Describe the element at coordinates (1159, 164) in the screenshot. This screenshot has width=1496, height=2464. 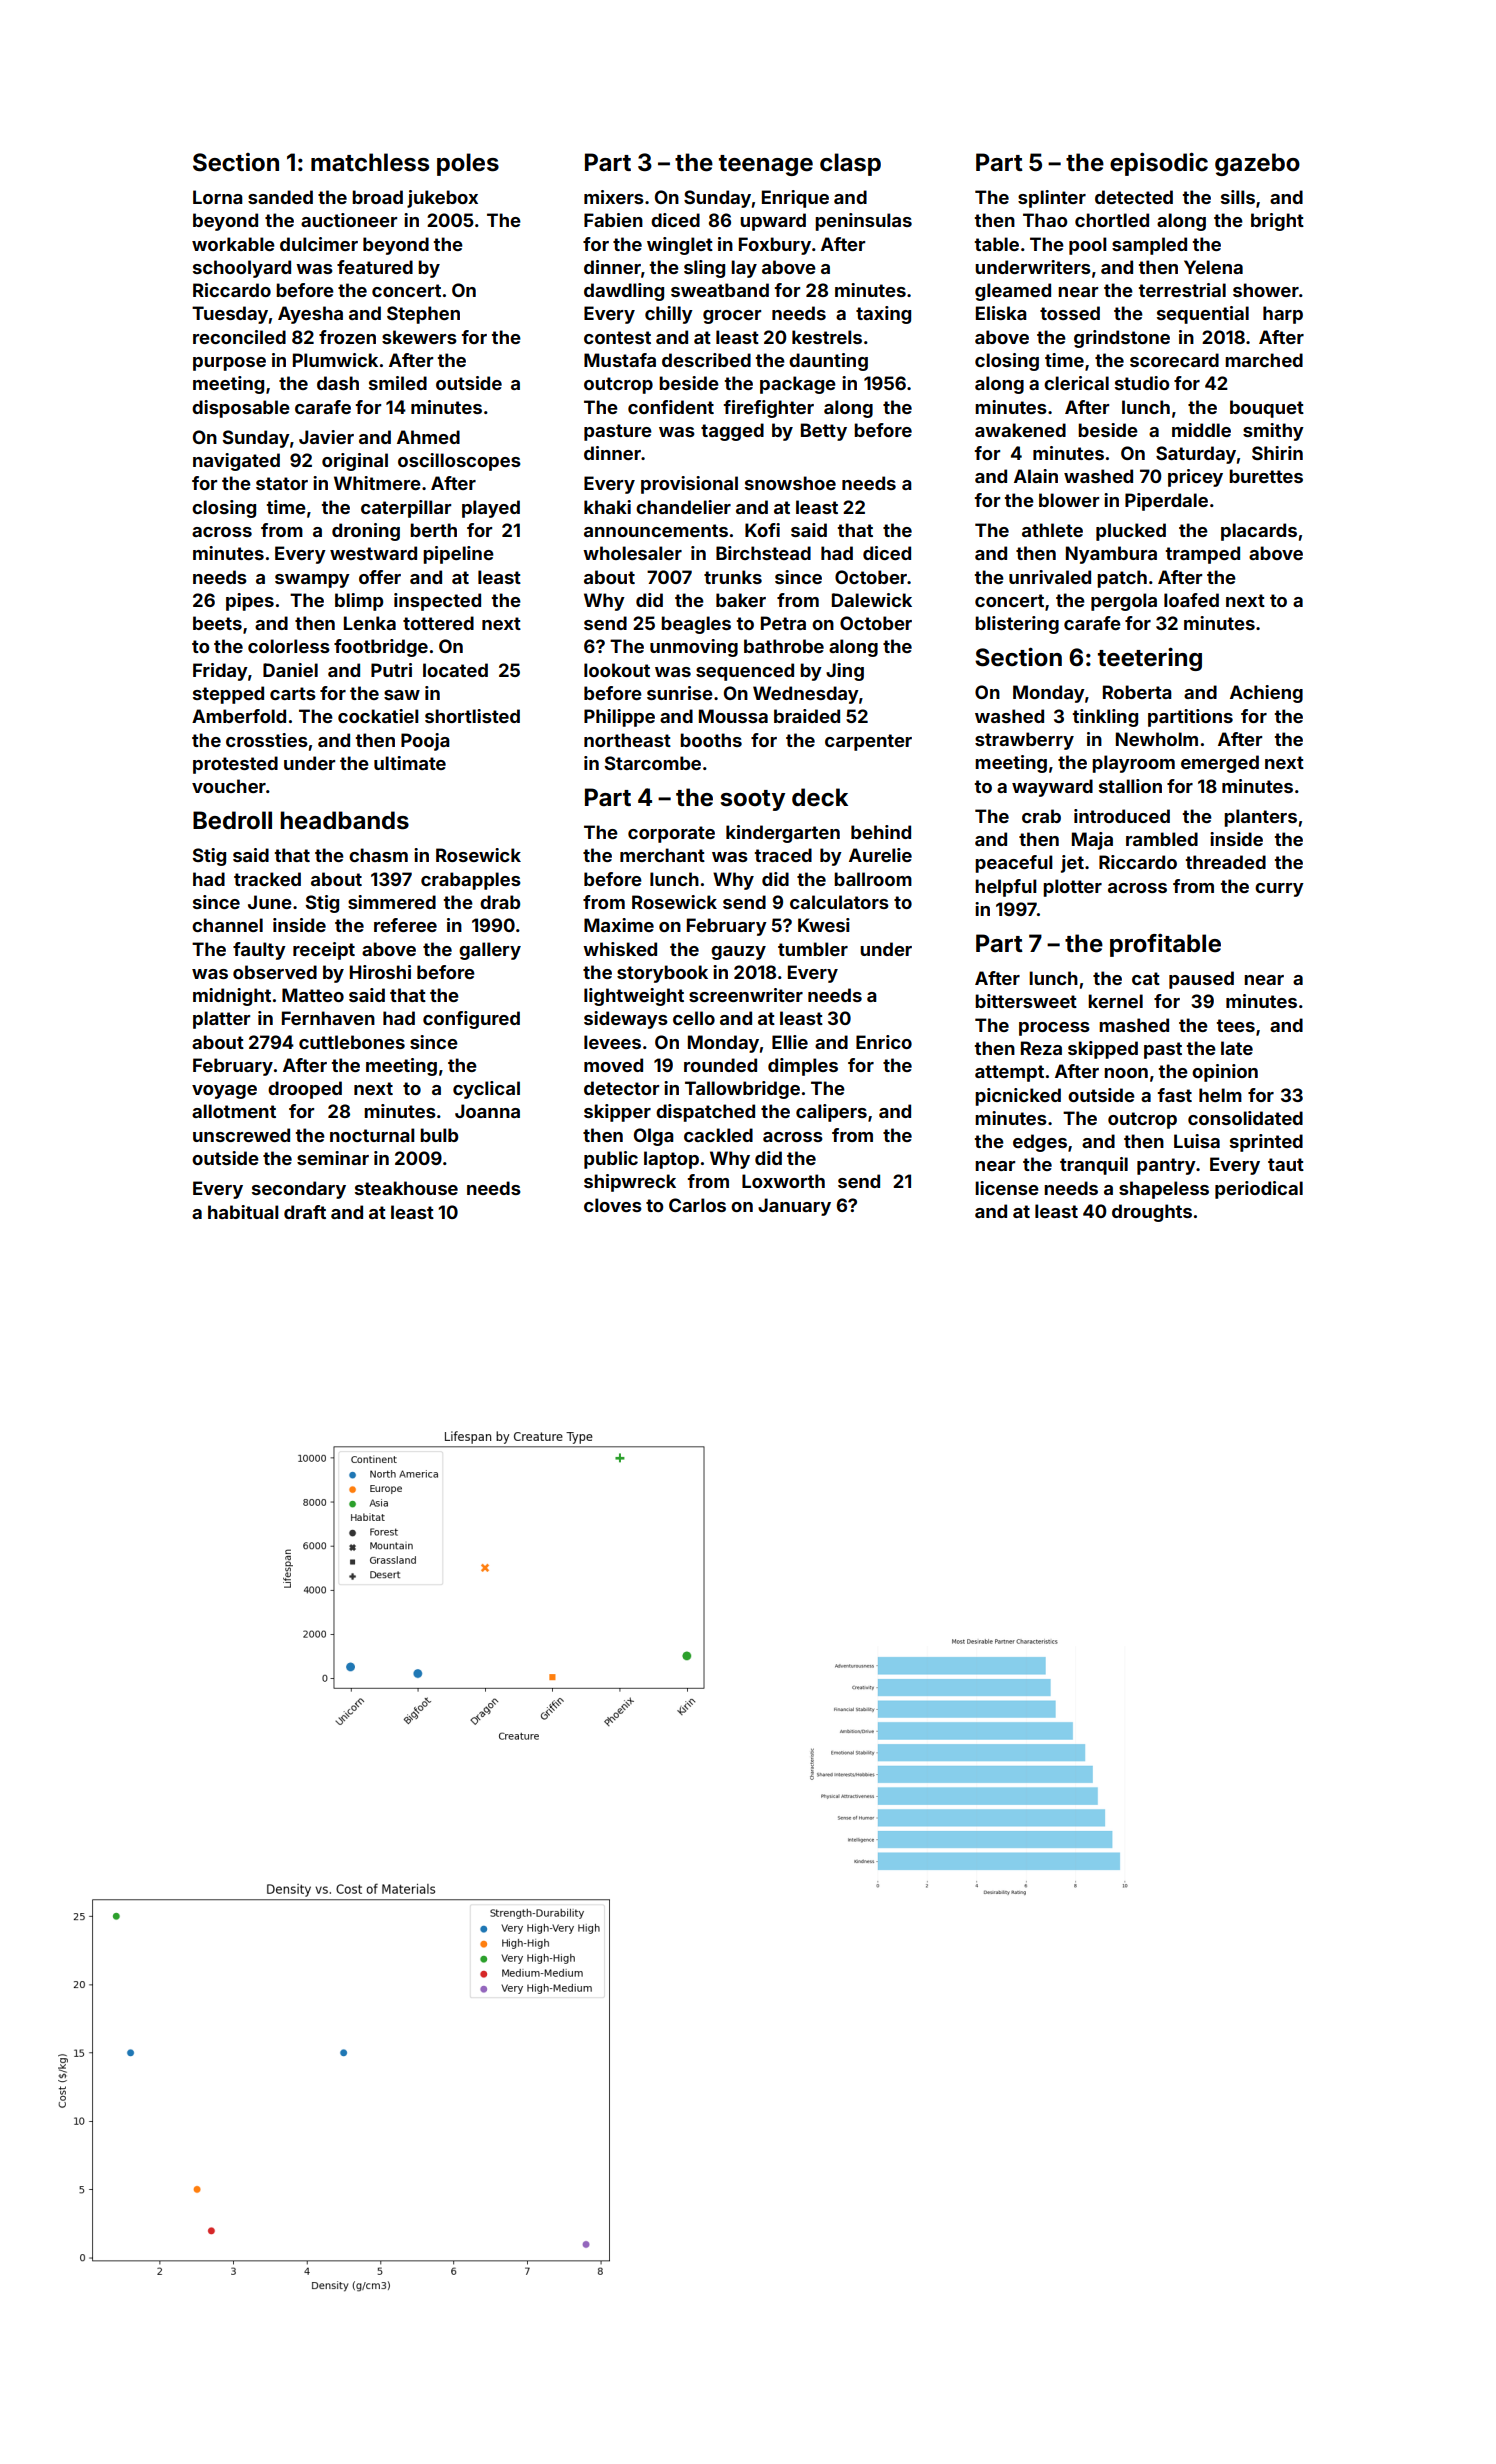
I see `episodic` at that location.
